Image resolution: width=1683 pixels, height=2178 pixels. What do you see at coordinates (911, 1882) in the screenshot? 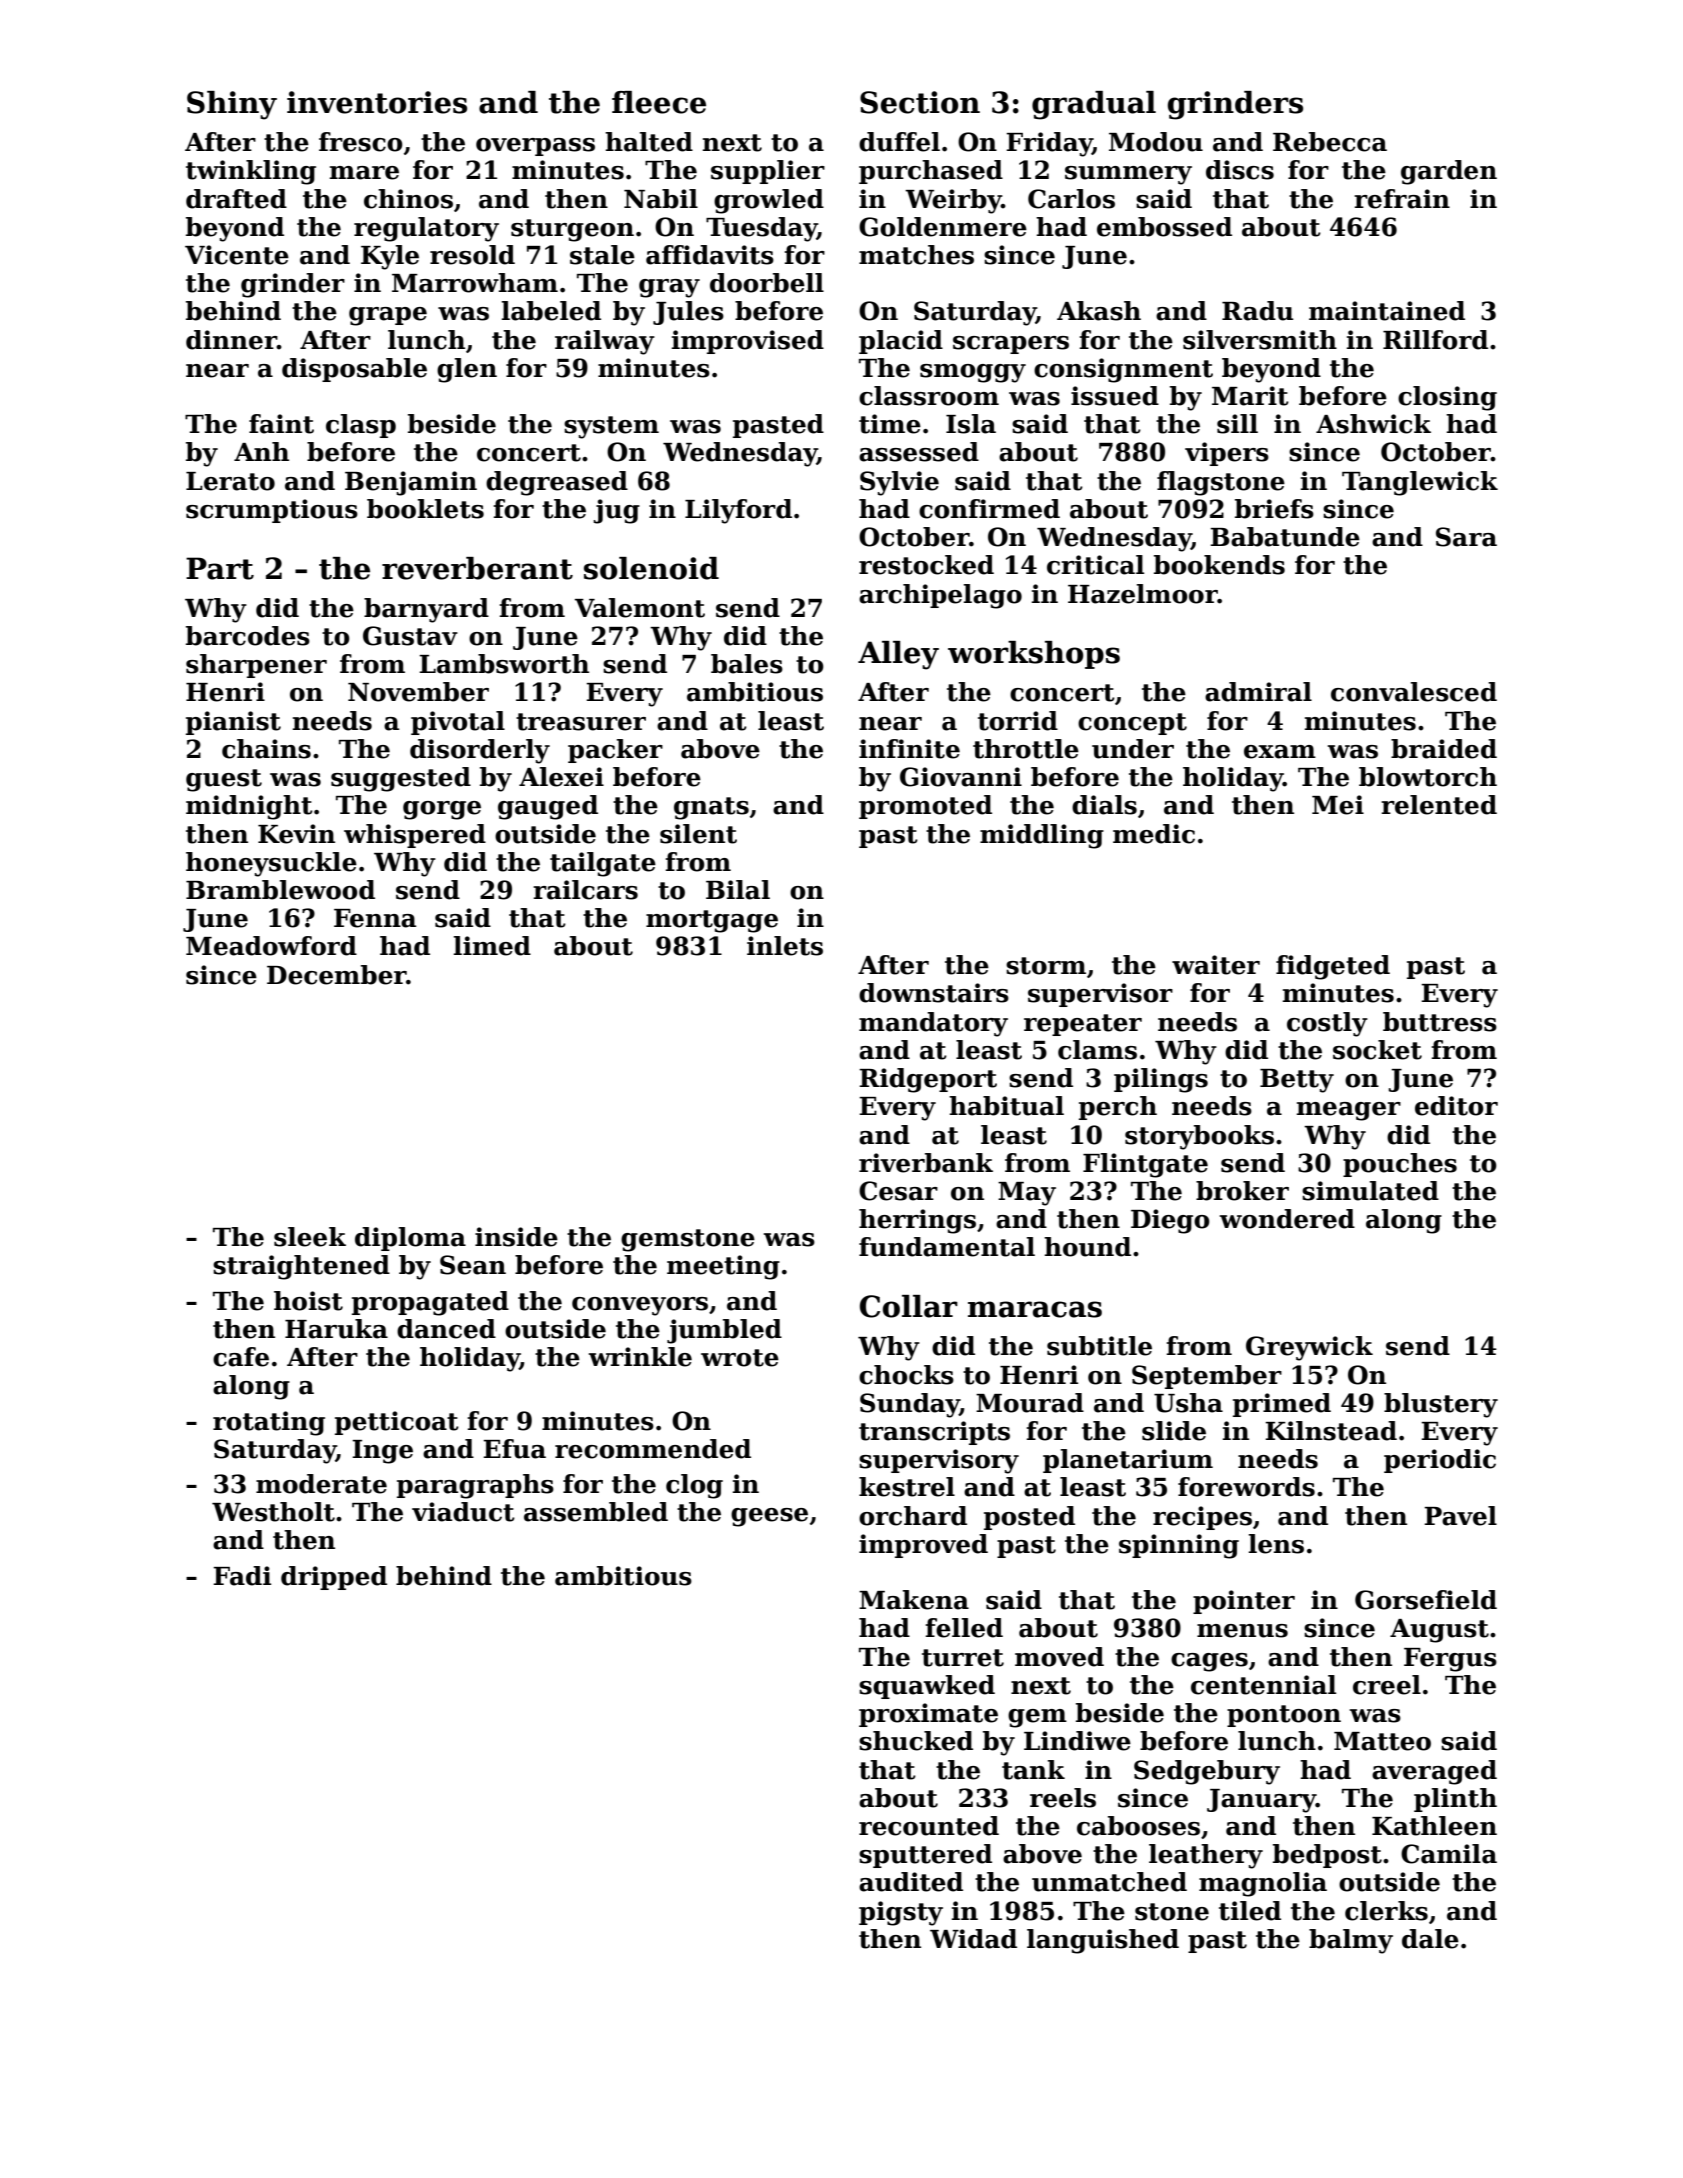
I see `audited` at bounding box center [911, 1882].
